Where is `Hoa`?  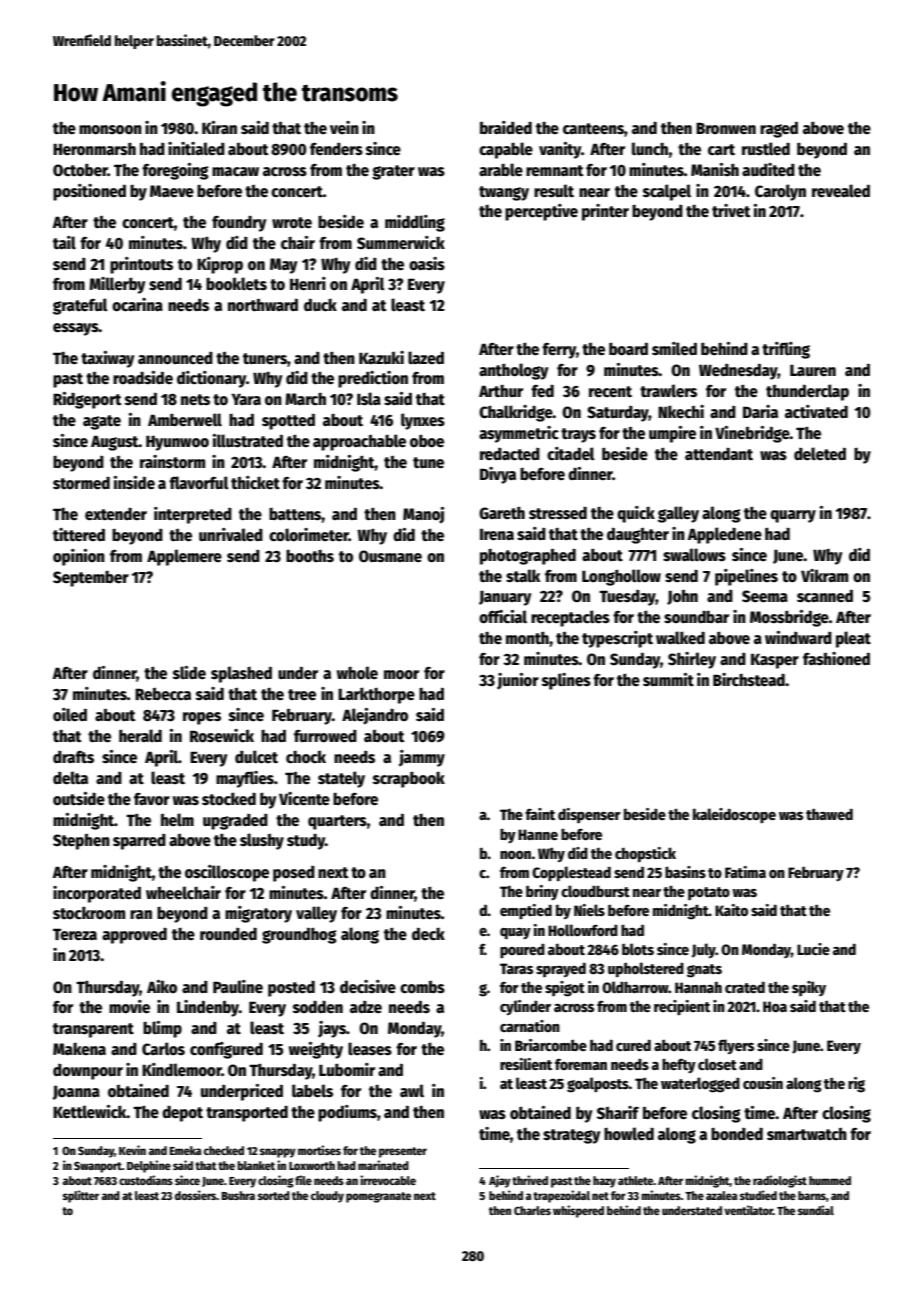
Hoa is located at coordinates (775, 1006).
